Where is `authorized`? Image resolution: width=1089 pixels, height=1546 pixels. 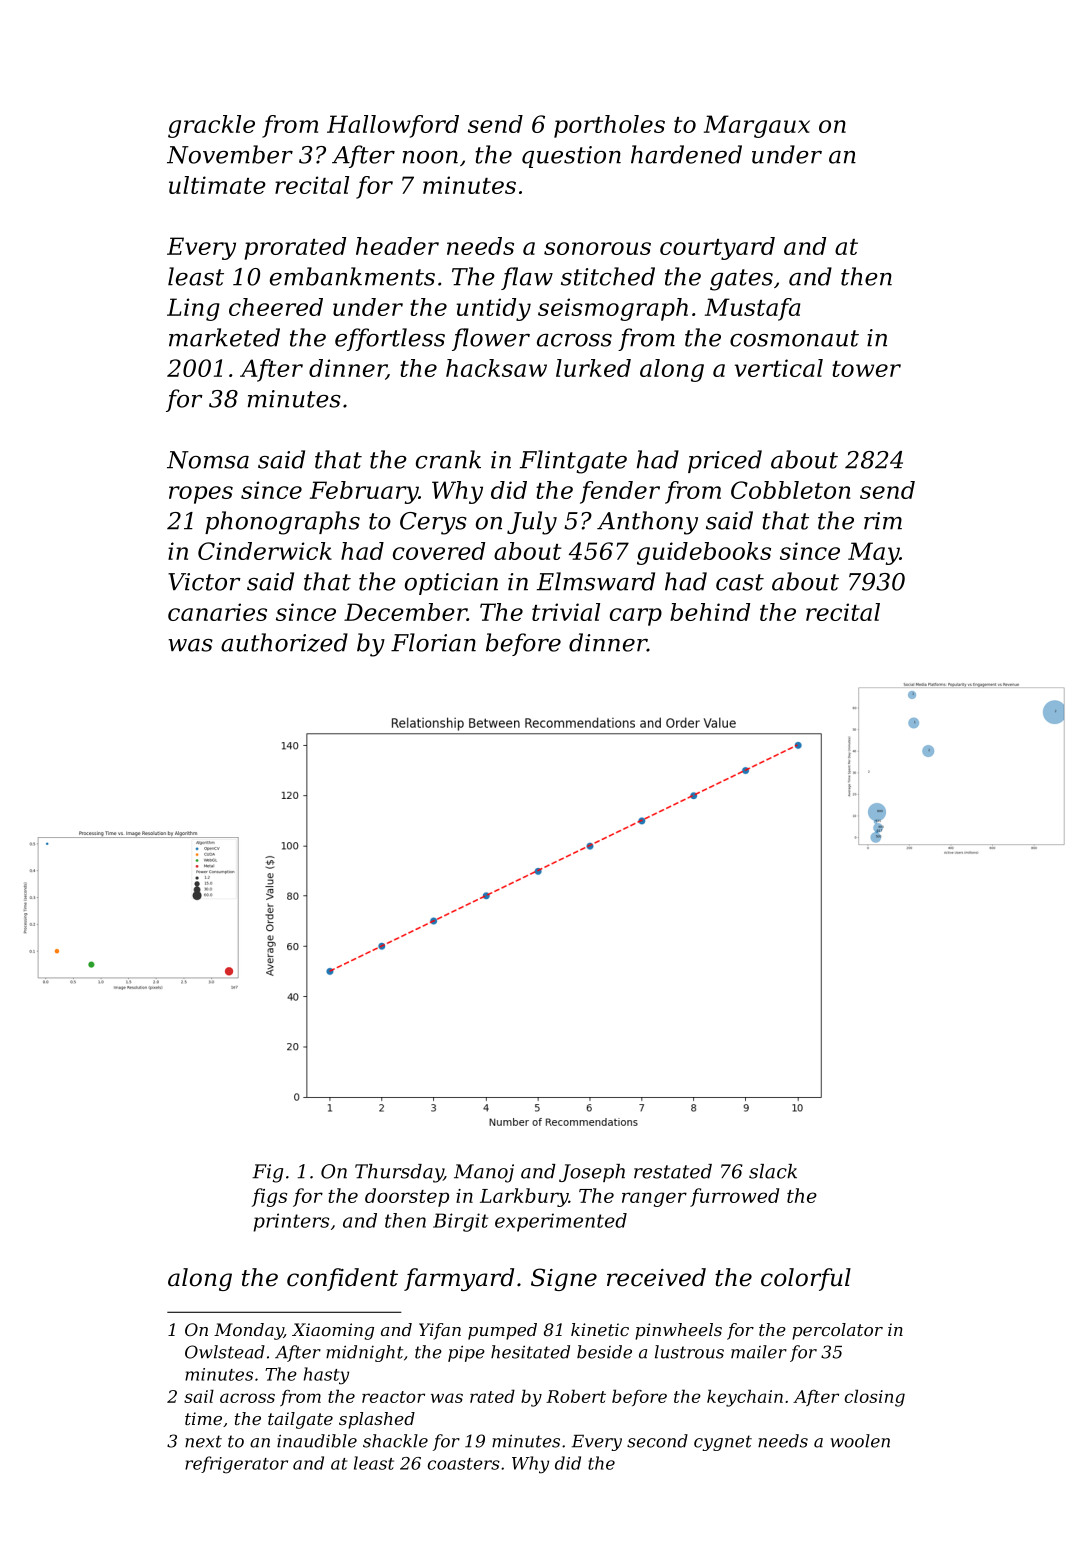 authorized is located at coordinates (284, 642).
